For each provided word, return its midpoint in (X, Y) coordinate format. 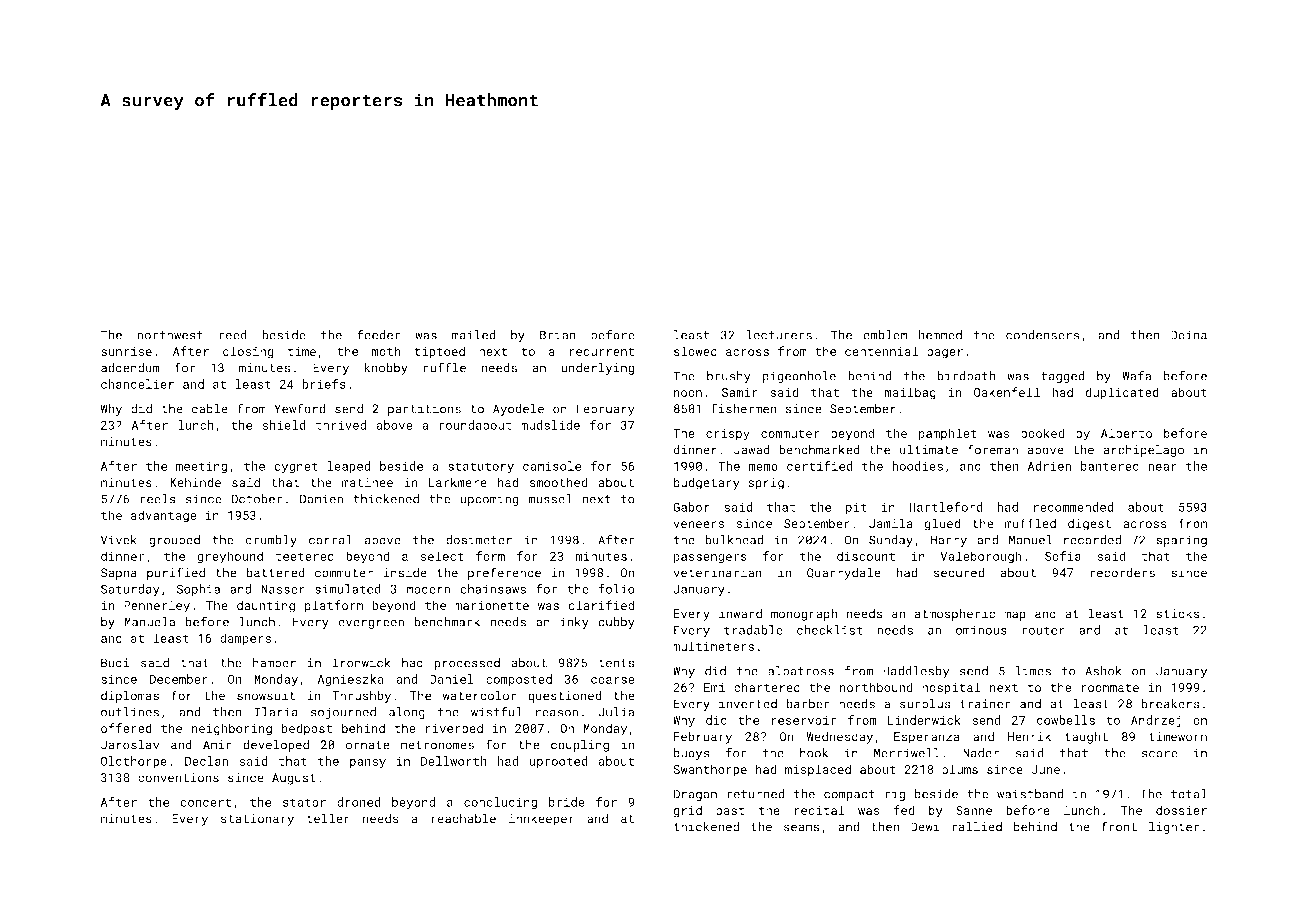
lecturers (779, 335)
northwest (170, 335)
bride (567, 802)
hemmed (940, 335)
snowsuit (266, 696)
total (1189, 794)
